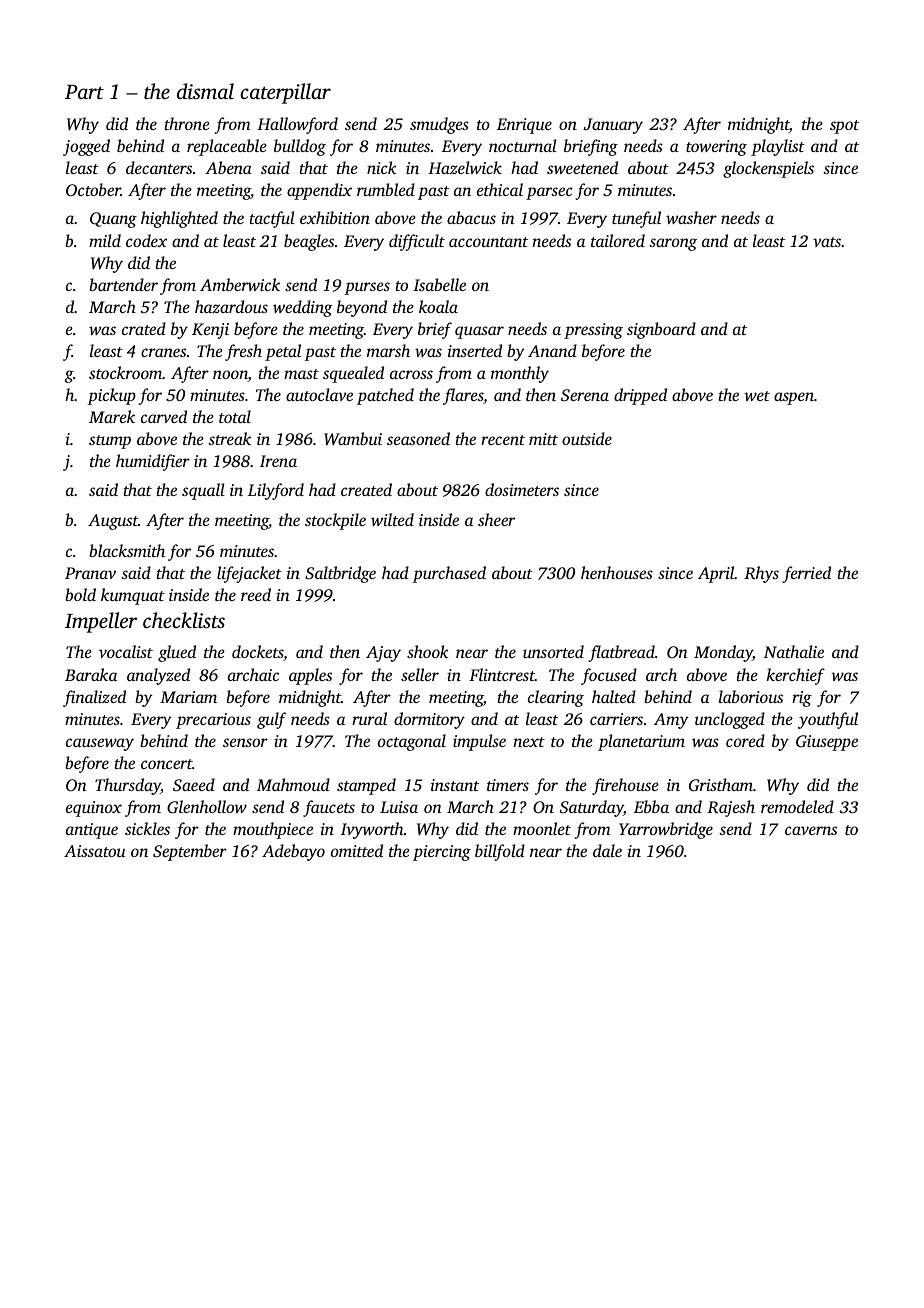 The height and width of the screenshot is (1308, 924). What do you see at coordinates (95, 851) in the screenshot?
I see `Aissatou` at bounding box center [95, 851].
